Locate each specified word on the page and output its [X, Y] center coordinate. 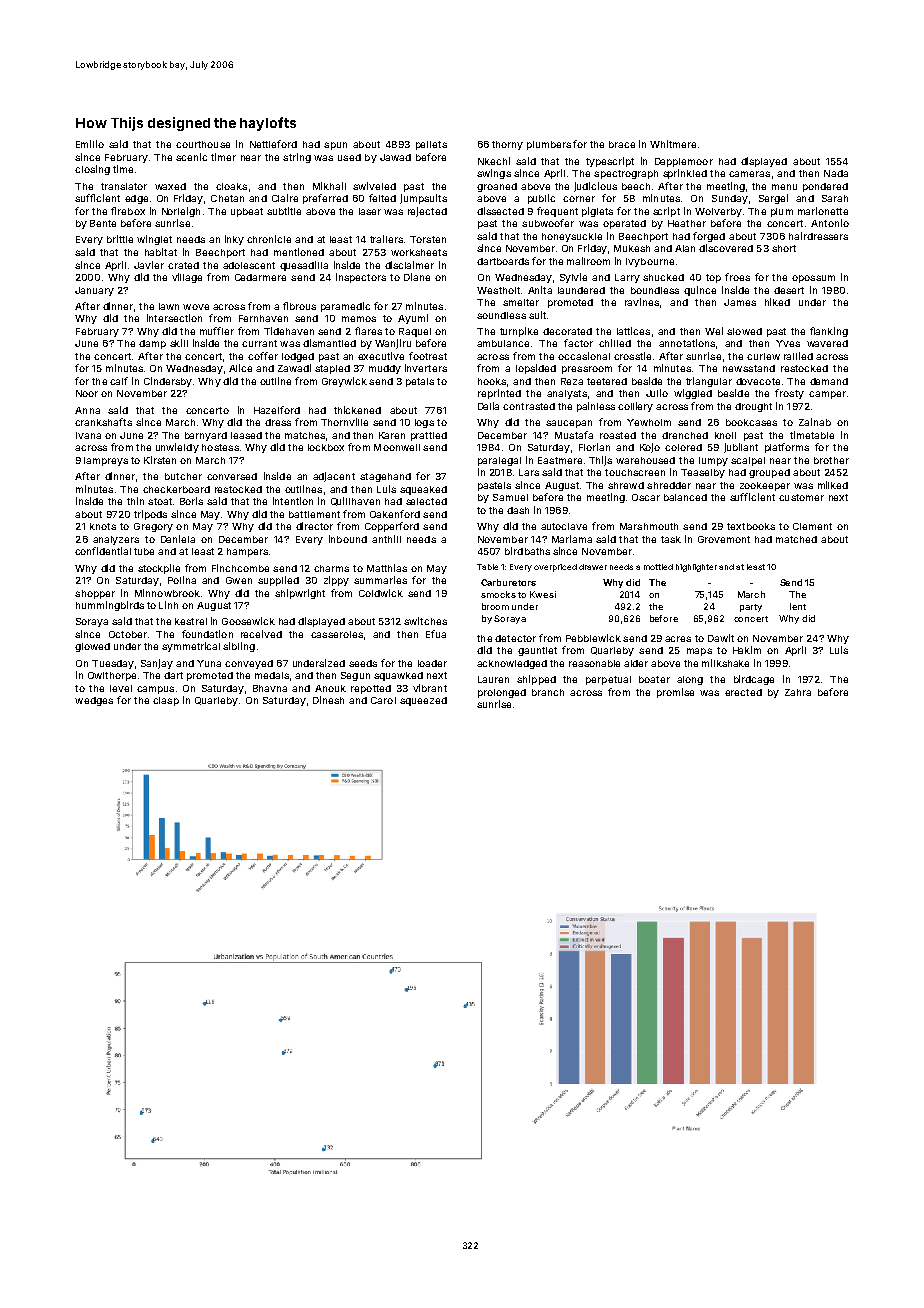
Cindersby [168, 382]
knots [103, 526]
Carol [383, 700]
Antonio [830, 223]
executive [381, 356]
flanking [829, 332]
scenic [191, 157]
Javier [149, 265]
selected [426, 501]
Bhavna [270, 688]
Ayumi [413, 319]
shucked [663, 277]
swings [494, 174]
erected [743, 692]
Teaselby [703, 473]
